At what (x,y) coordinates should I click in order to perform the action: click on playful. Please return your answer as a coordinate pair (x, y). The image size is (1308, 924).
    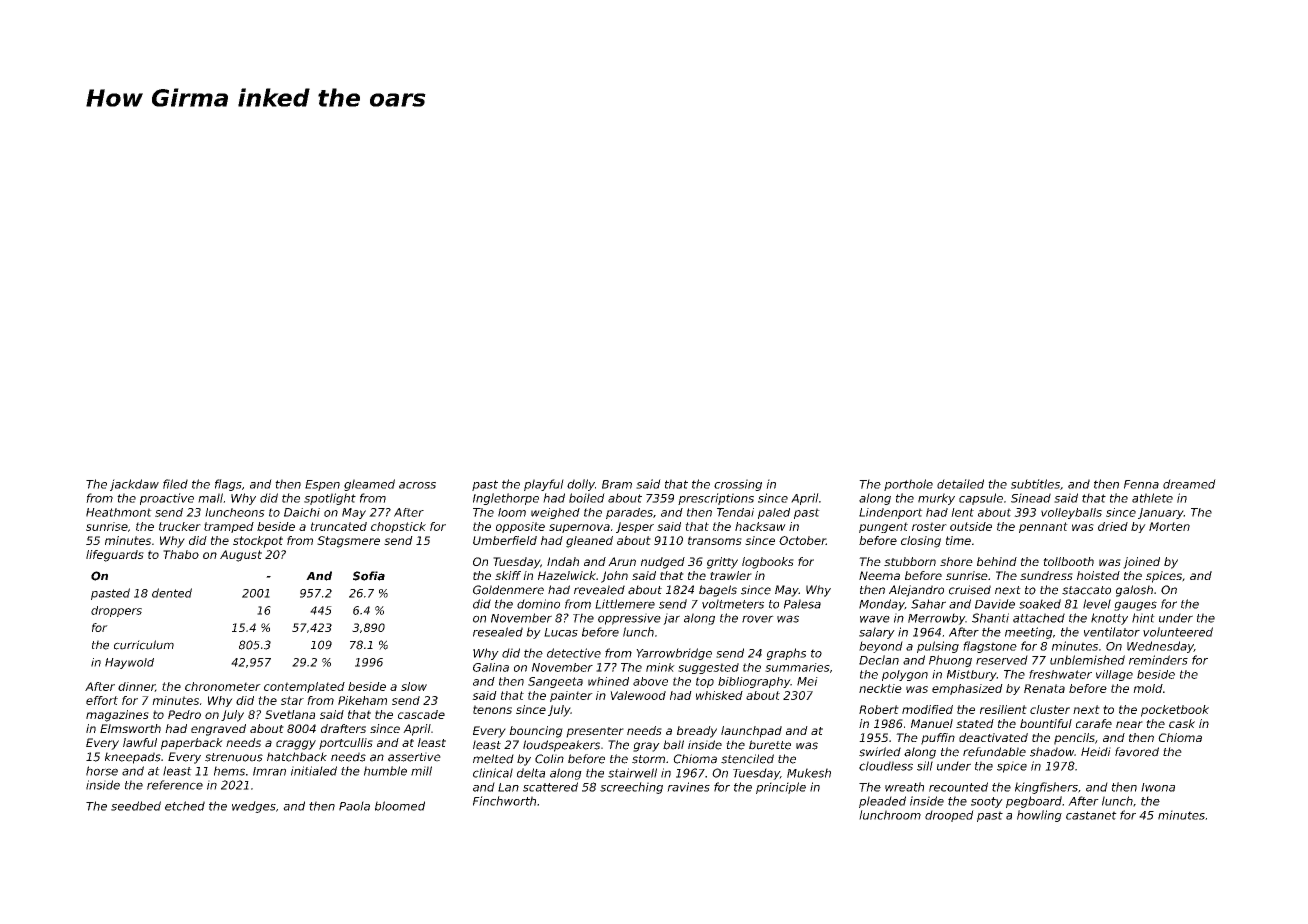
    Looking at the image, I should click on (544, 485).
